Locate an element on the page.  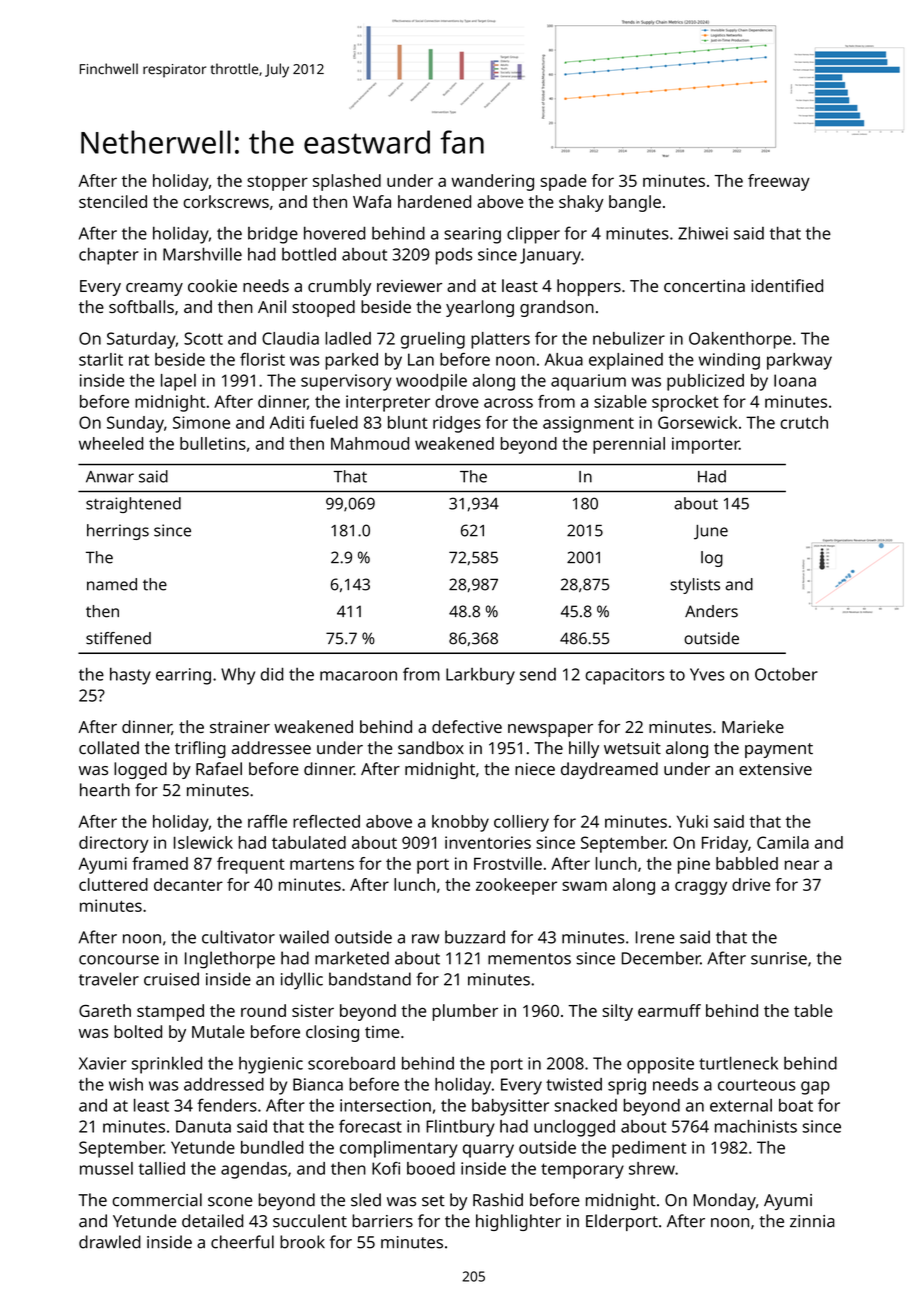
zinnia is located at coordinates (812, 1221).
